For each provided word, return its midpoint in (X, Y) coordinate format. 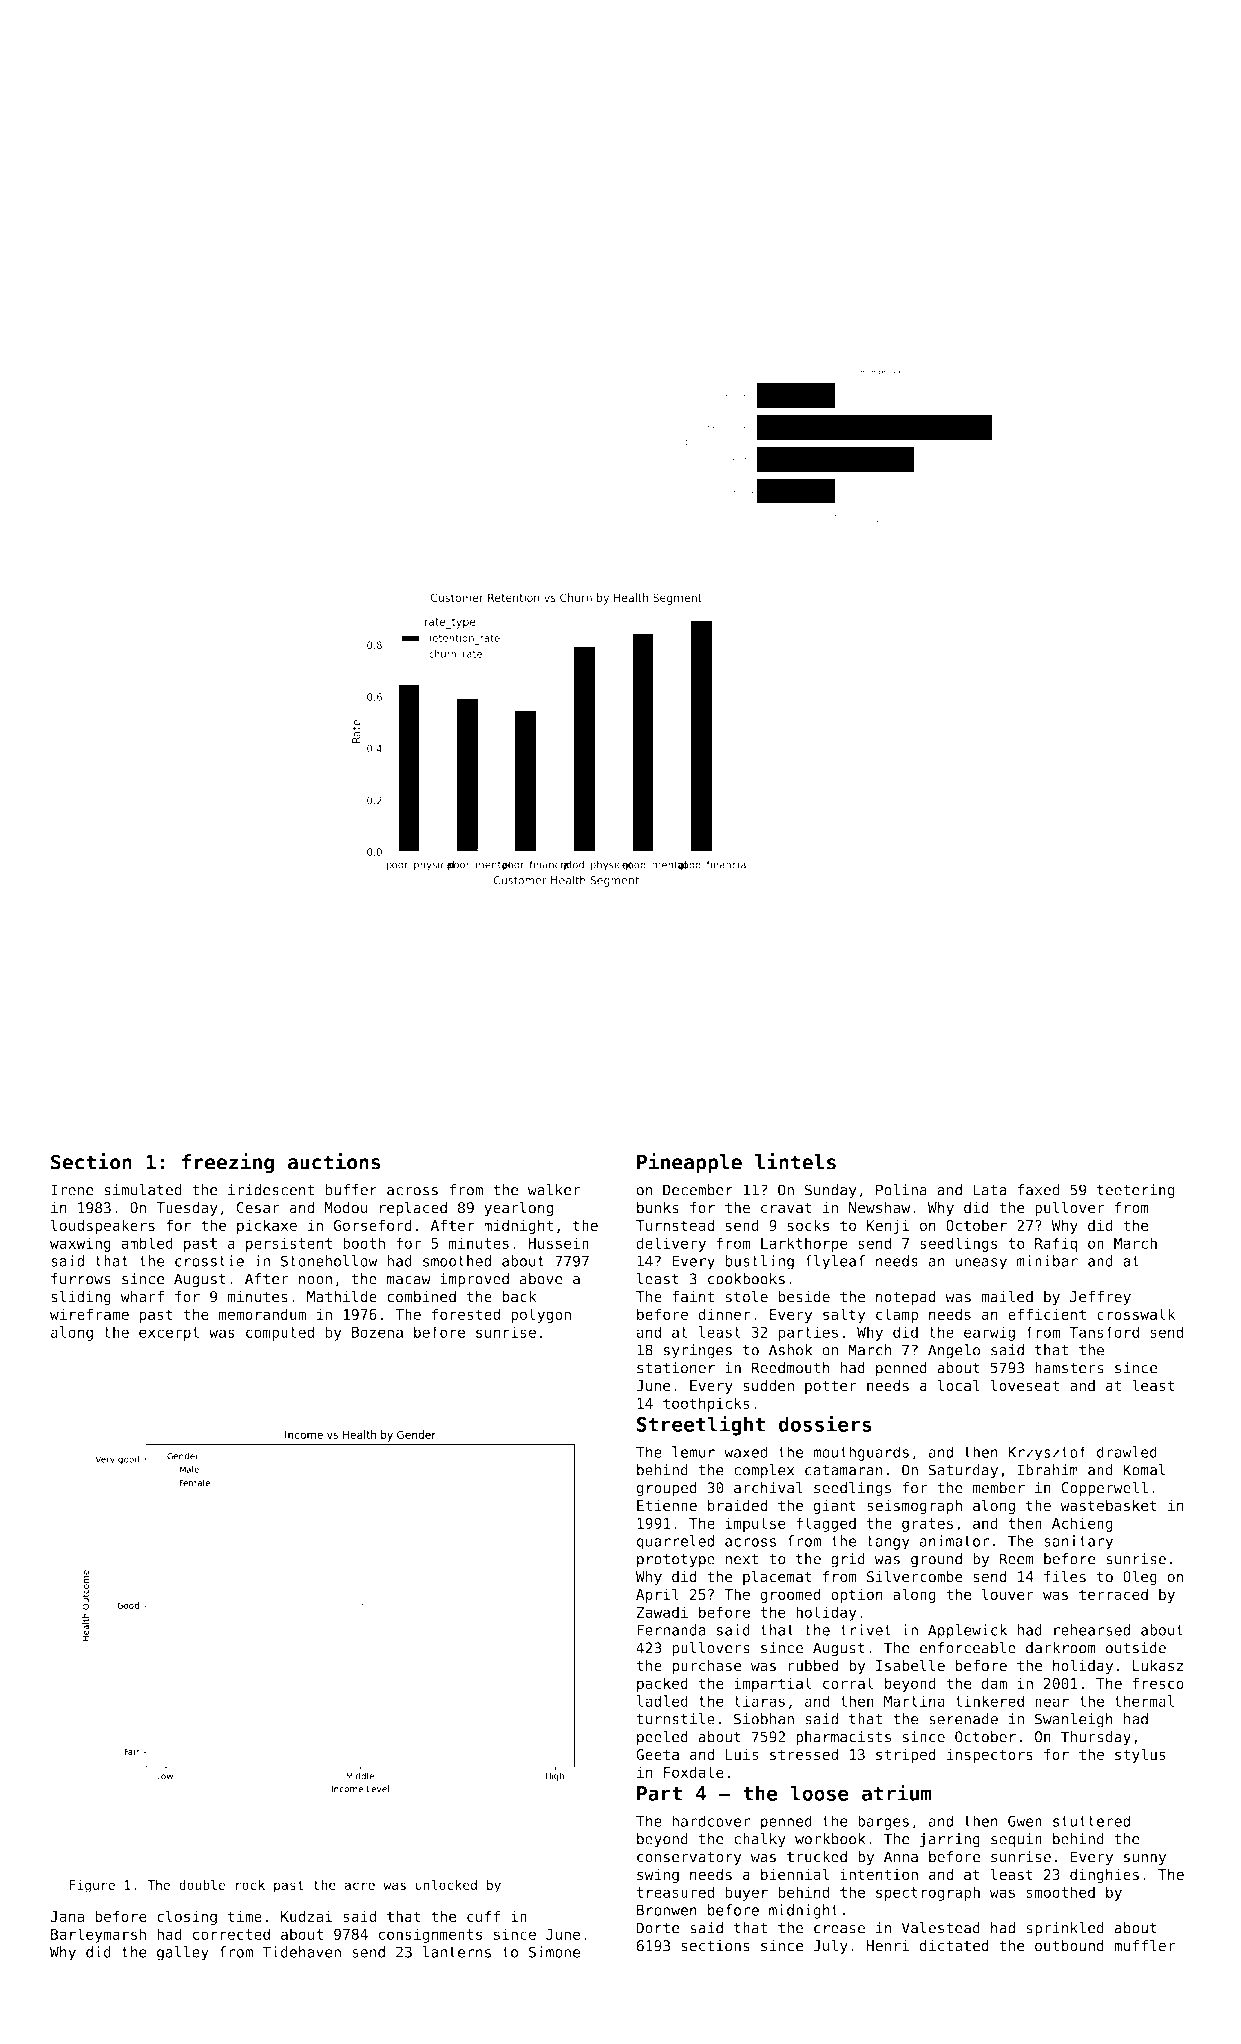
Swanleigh (1074, 1720)
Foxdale (694, 1772)
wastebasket (1108, 1506)
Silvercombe (915, 1576)
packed (662, 1684)
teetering (1136, 1191)
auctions (334, 1161)
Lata (990, 1190)
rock (250, 1884)
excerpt (169, 1334)
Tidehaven (301, 1952)
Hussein (558, 1243)
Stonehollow (329, 1261)
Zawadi (662, 1612)
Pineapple (689, 1163)
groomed (790, 1595)
